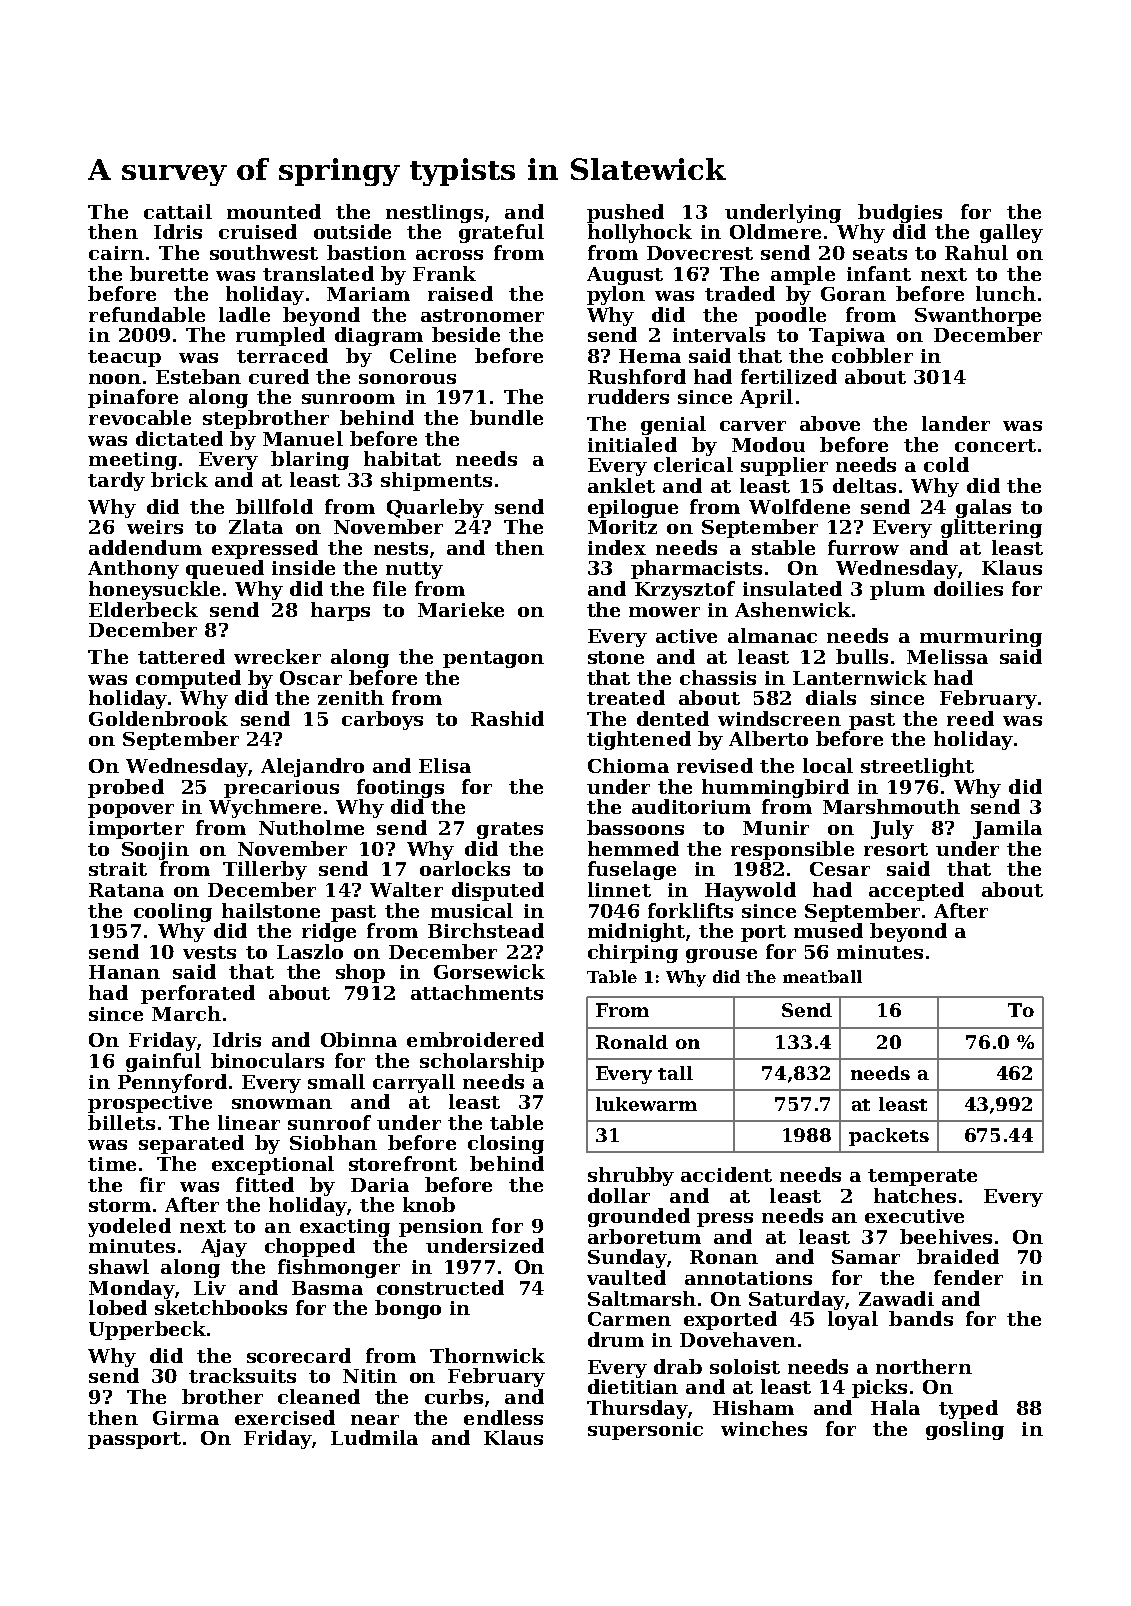 Image resolution: width=1131 pixels, height=1606 pixels. What do you see at coordinates (632, 870) in the screenshot?
I see `fuselage` at bounding box center [632, 870].
